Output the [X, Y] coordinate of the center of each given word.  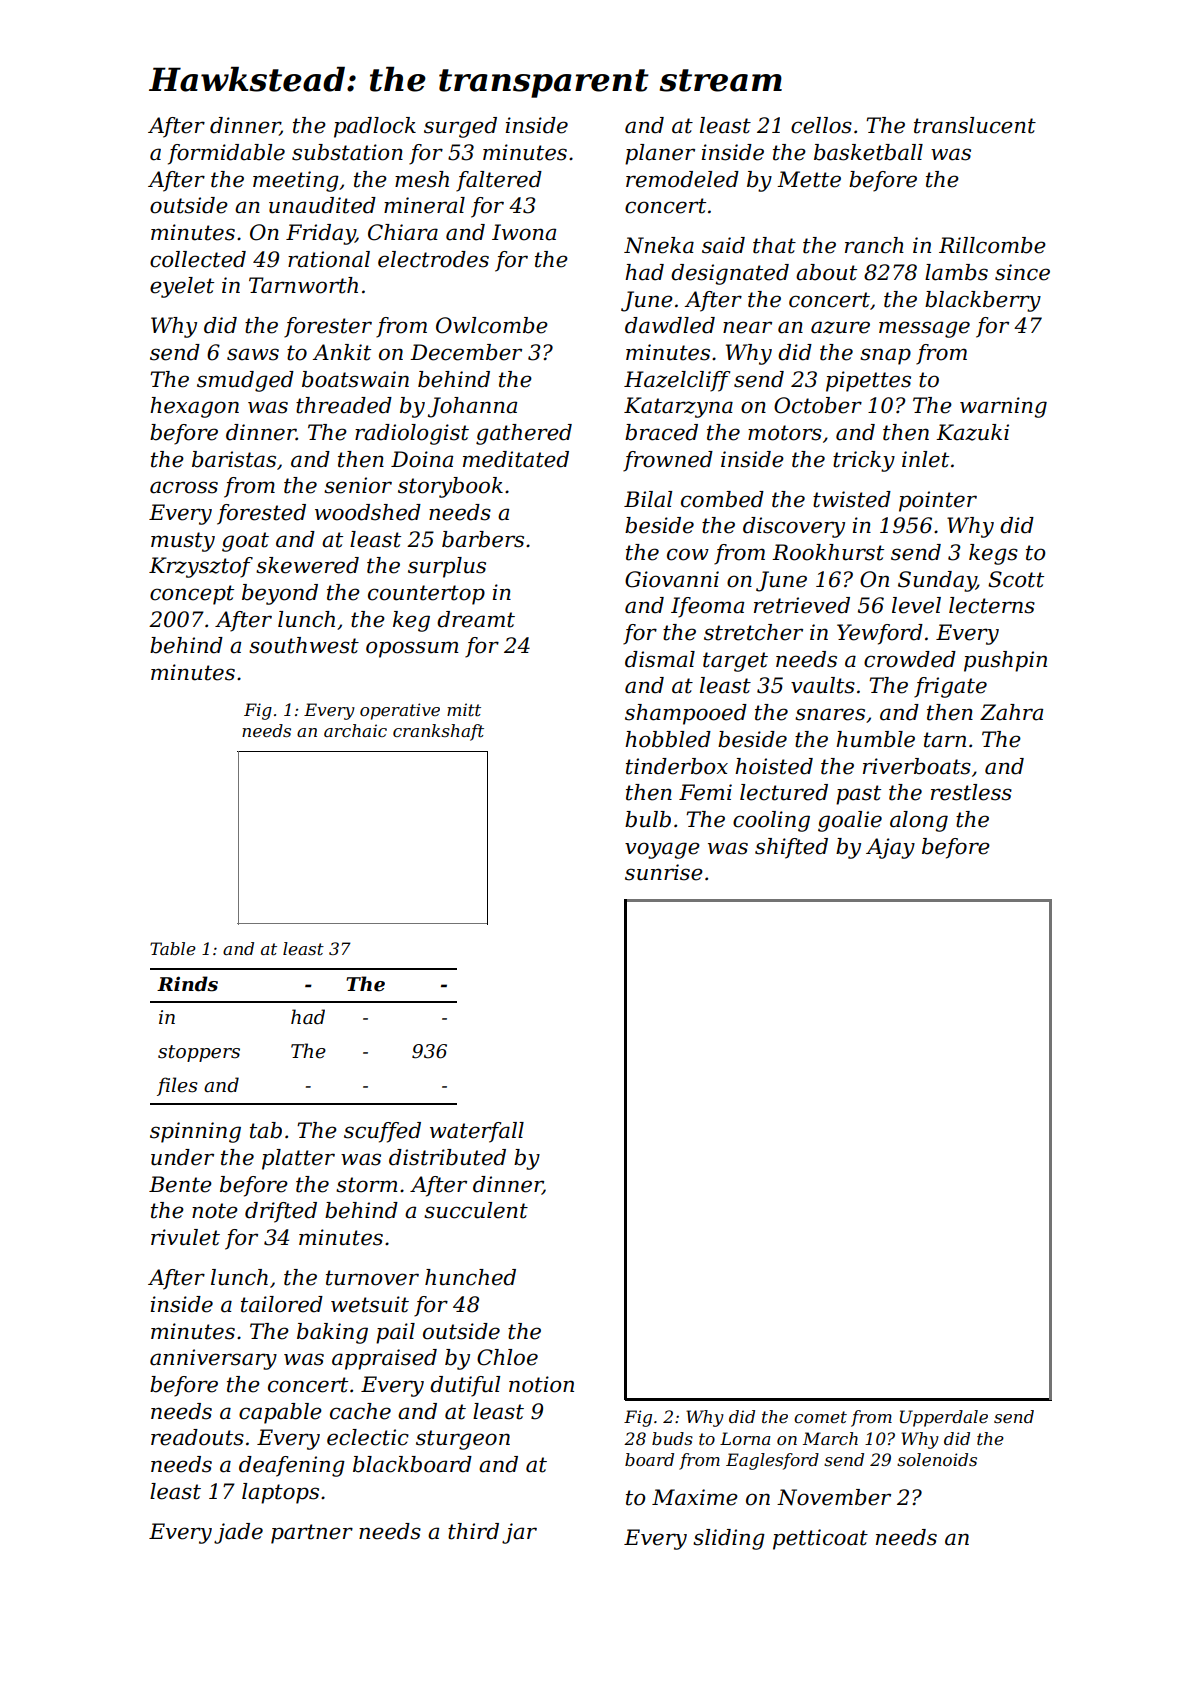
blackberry [983, 301]
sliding [729, 1539]
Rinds [187, 984]
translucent [975, 125]
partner [312, 1534]
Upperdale [944, 1418]
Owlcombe [492, 325]
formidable [226, 154]
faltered [499, 181]
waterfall [477, 1132]
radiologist [412, 434]
